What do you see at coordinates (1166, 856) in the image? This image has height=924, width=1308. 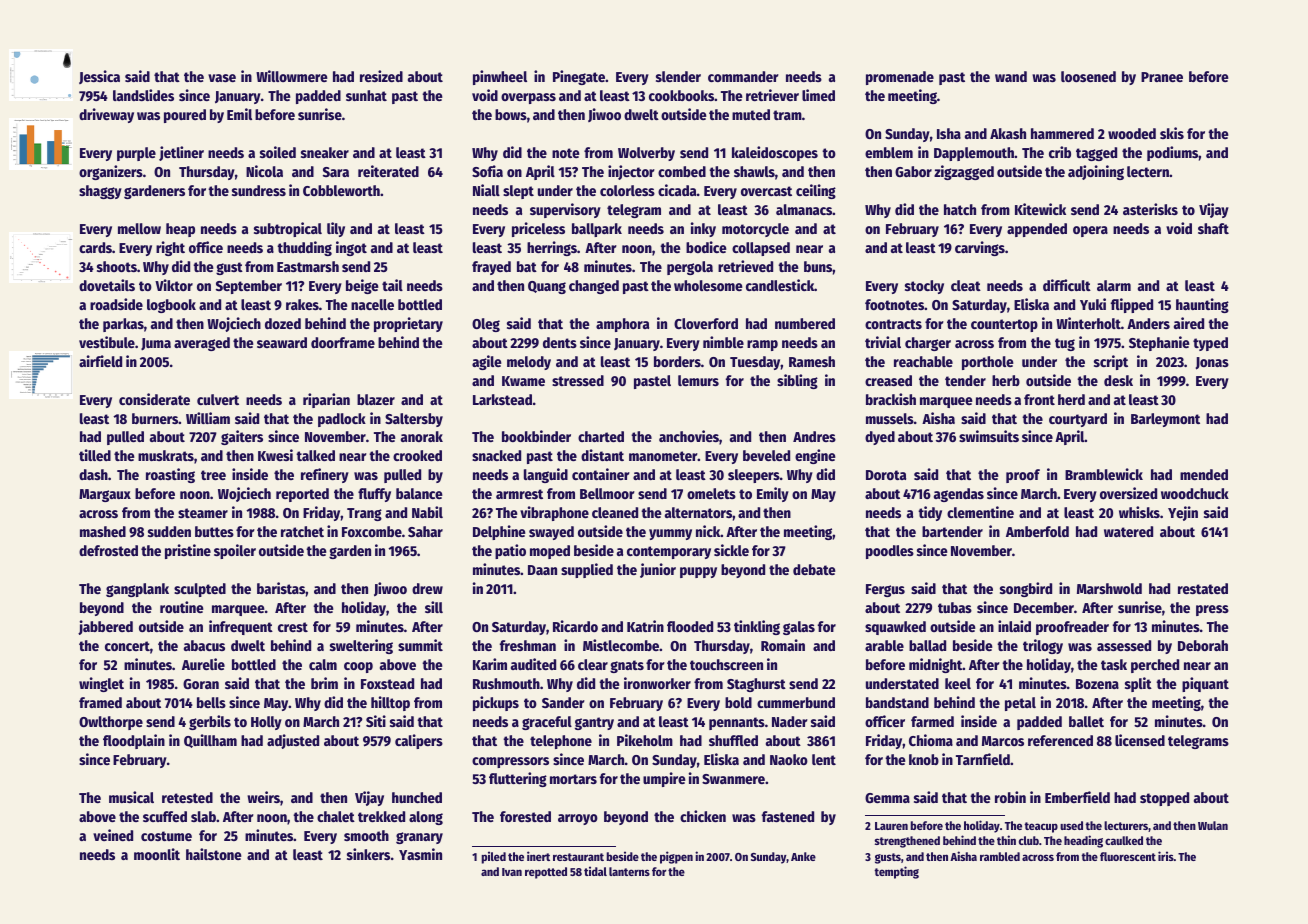 I see `iris` at bounding box center [1166, 856].
